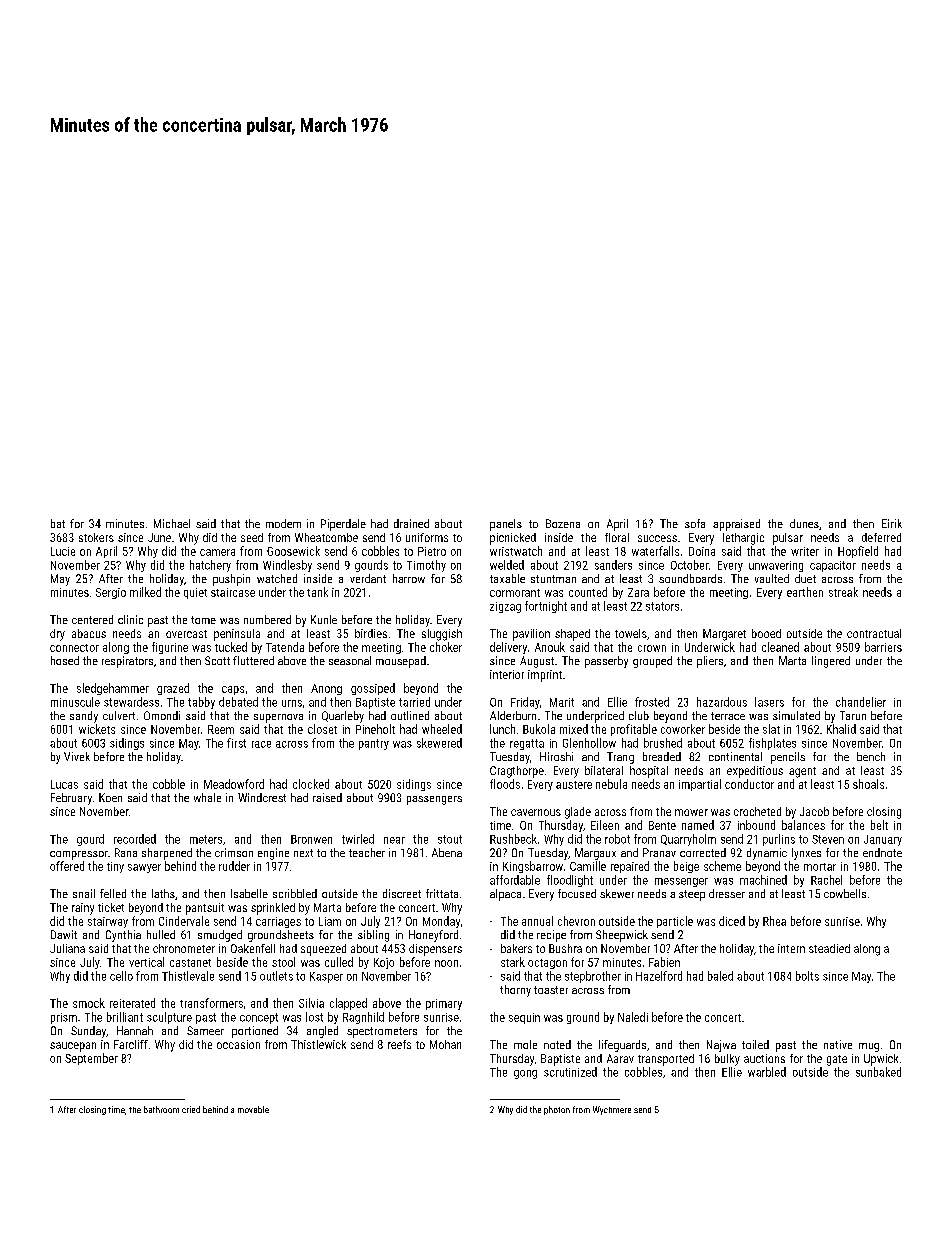 The width and height of the page is (952, 1233). What do you see at coordinates (537, 921) in the page?
I see `annual` at bounding box center [537, 921].
